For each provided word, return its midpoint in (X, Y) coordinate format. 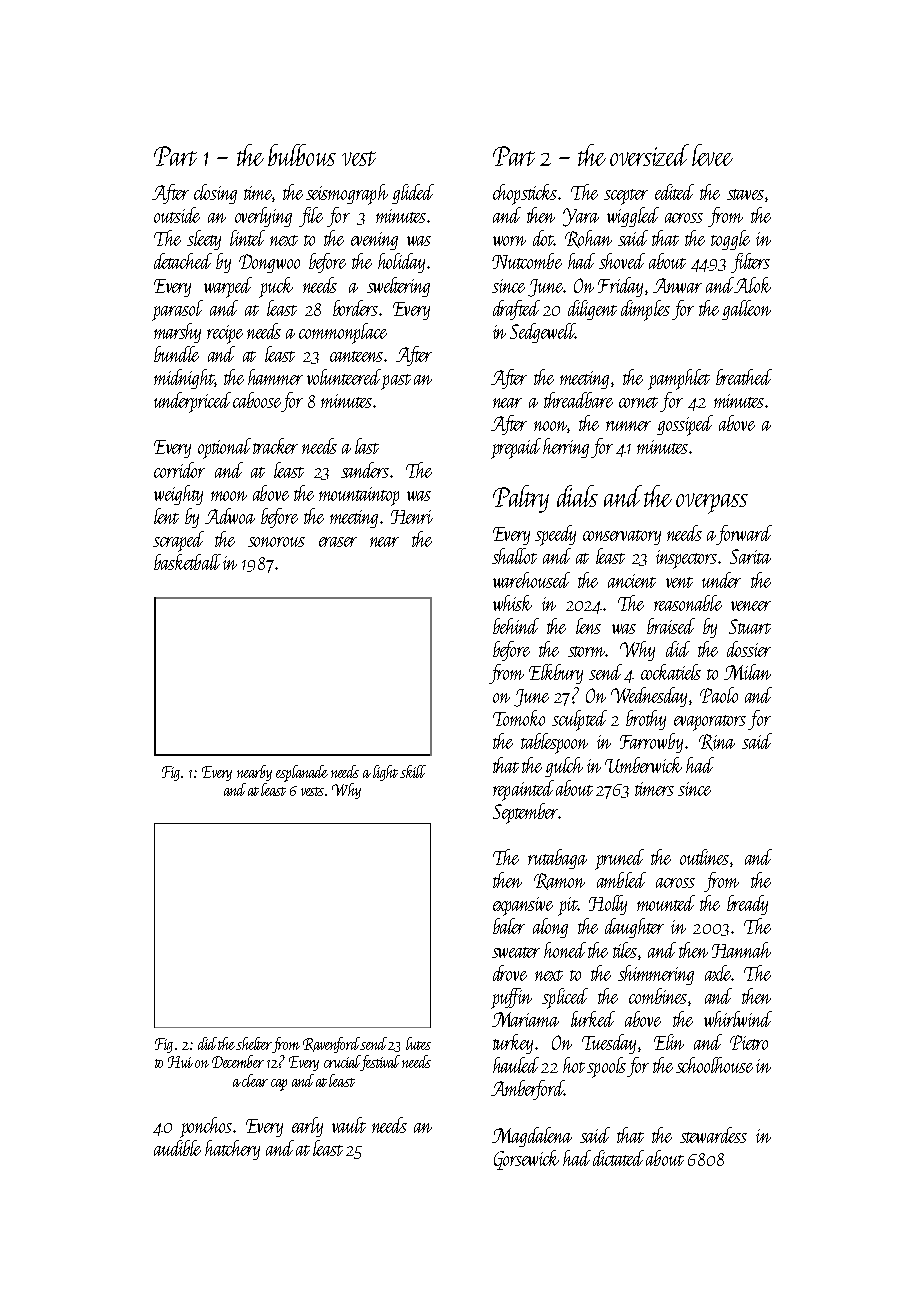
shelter (254, 1043)
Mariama (525, 1019)
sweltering (398, 287)
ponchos (206, 1127)
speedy (555, 535)
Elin (669, 1042)
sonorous (276, 542)
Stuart (750, 626)
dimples (645, 310)
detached (183, 261)
